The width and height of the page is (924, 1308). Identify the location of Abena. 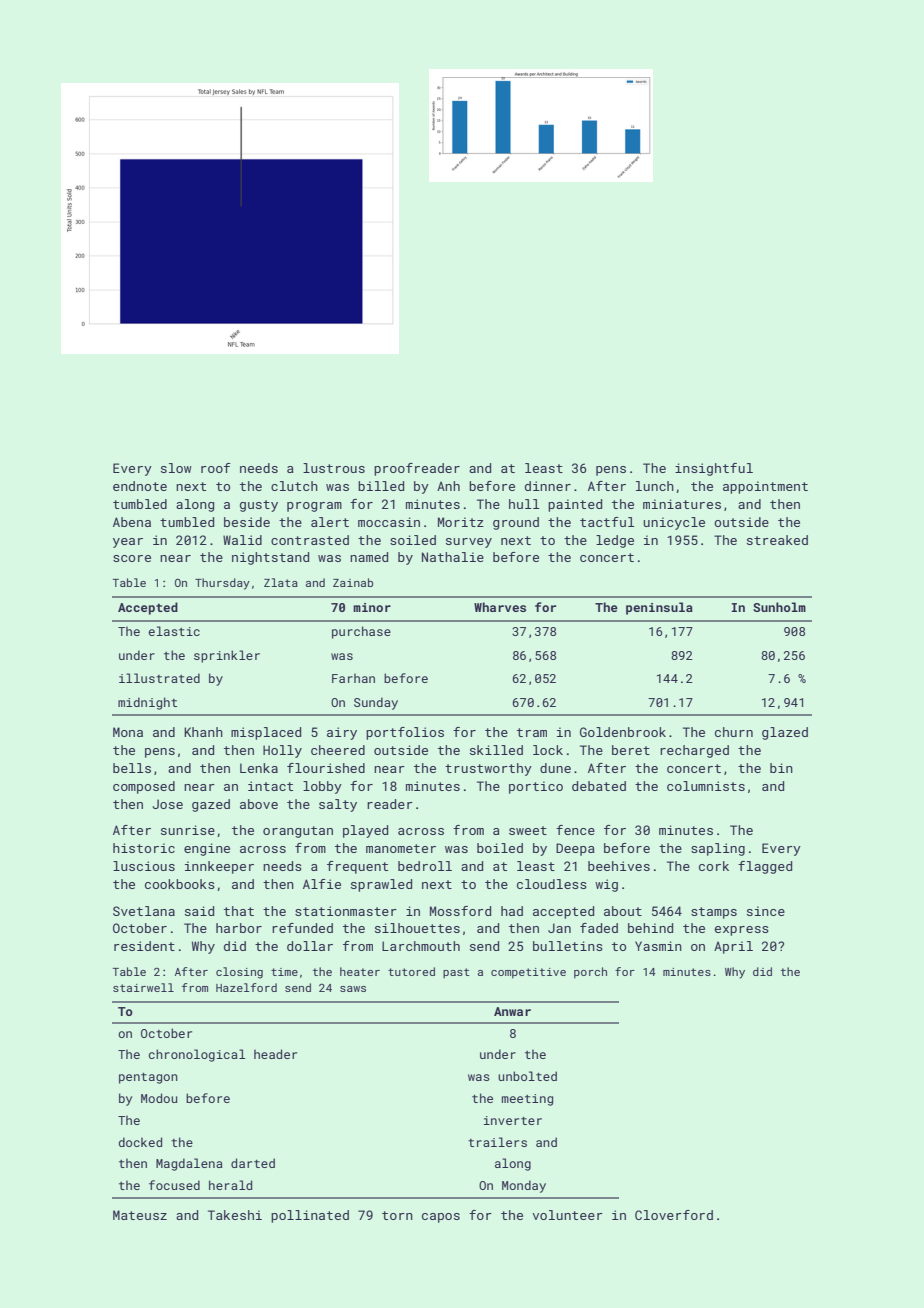
(132, 522).
